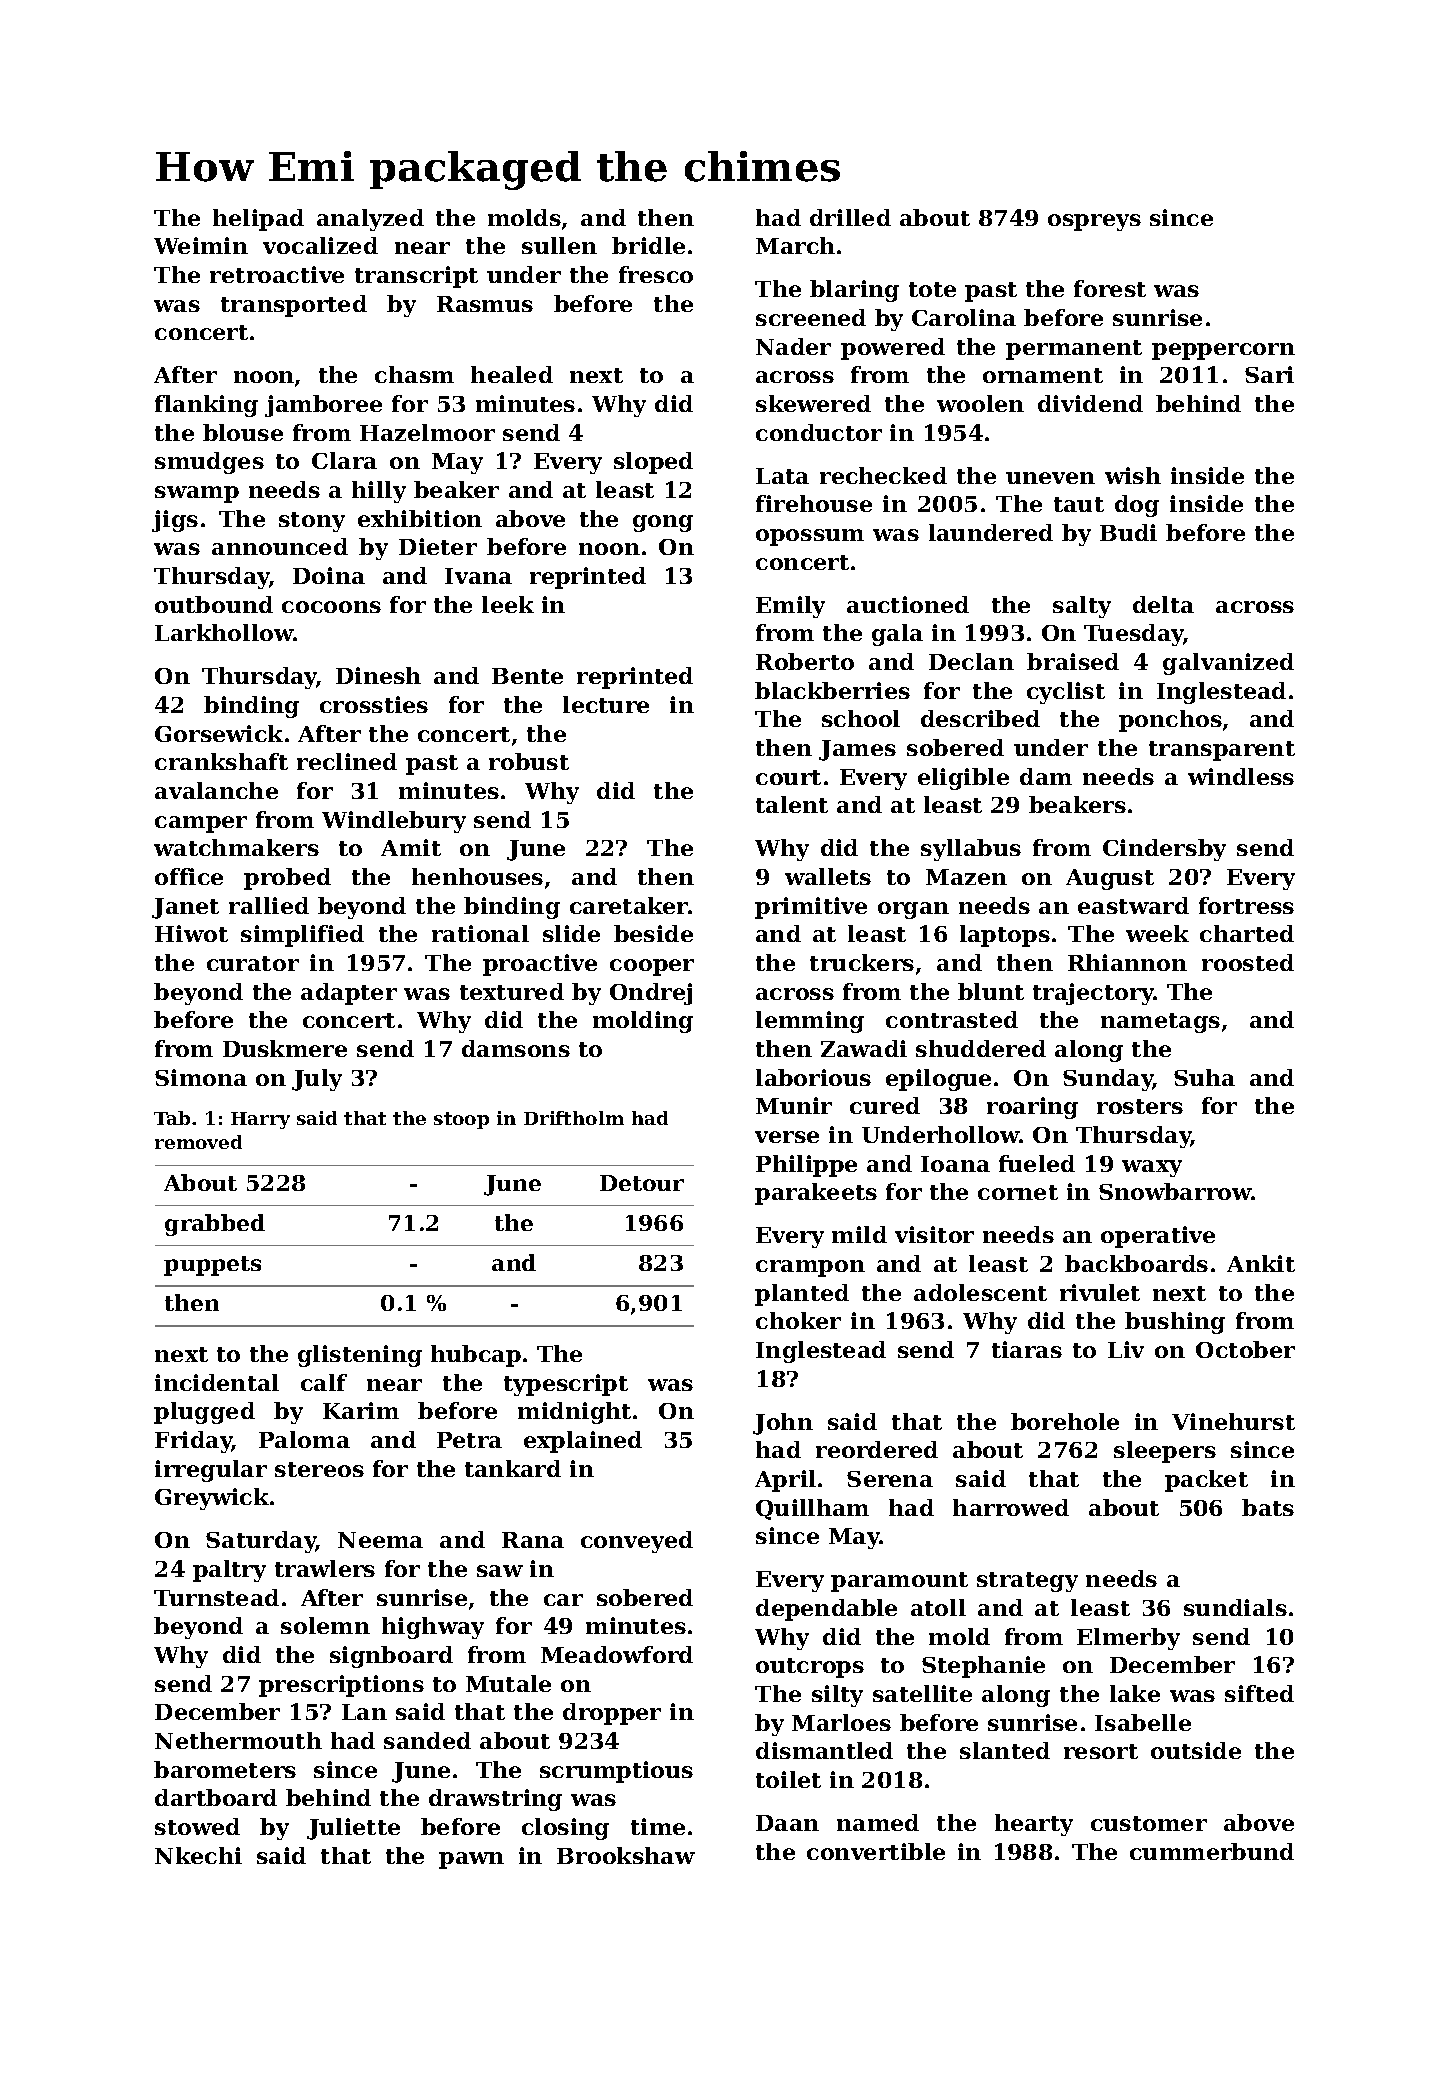  I want to click on dartboard, so click(216, 1797).
